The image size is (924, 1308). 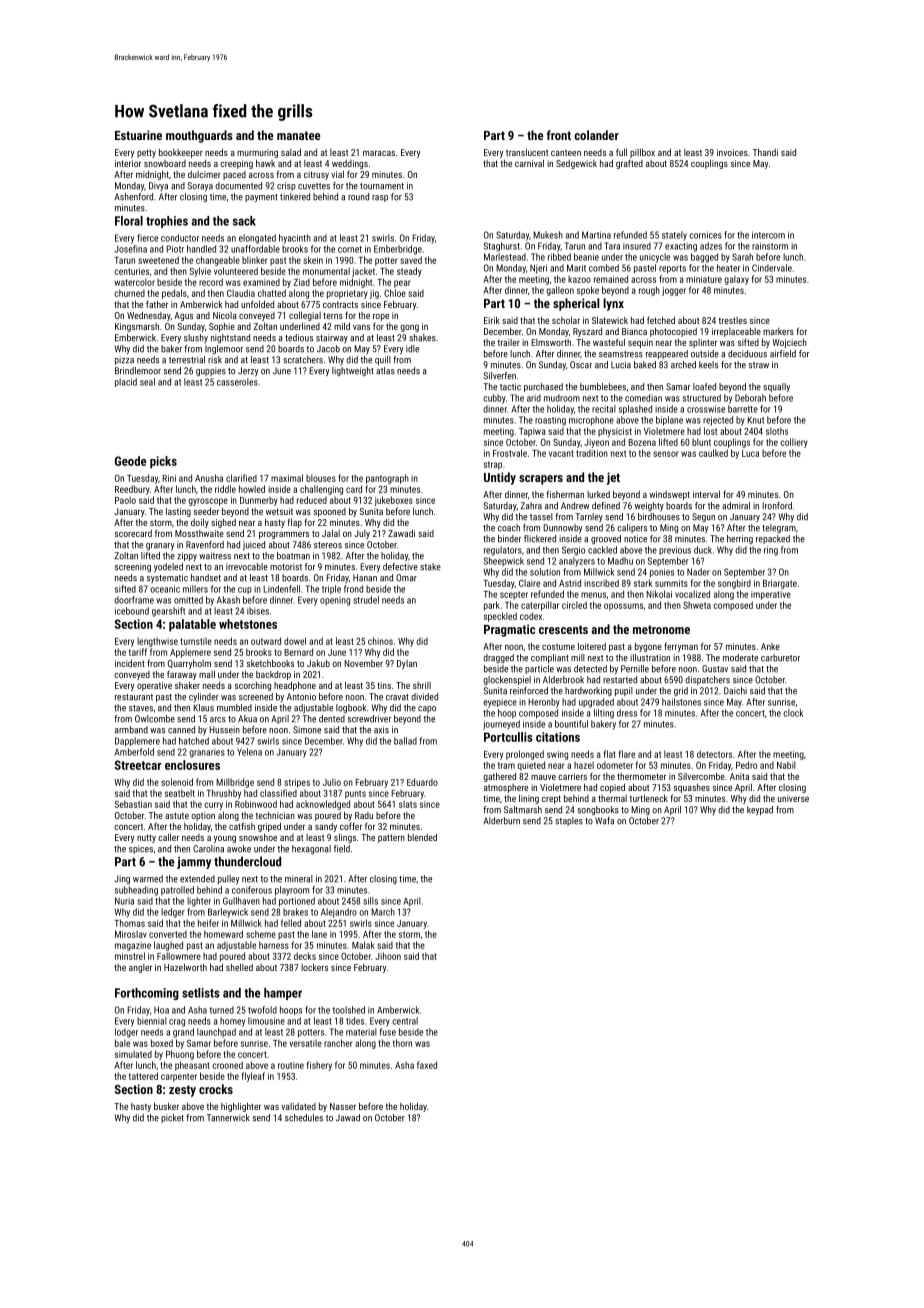 I want to click on maracas, so click(x=379, y=153).
